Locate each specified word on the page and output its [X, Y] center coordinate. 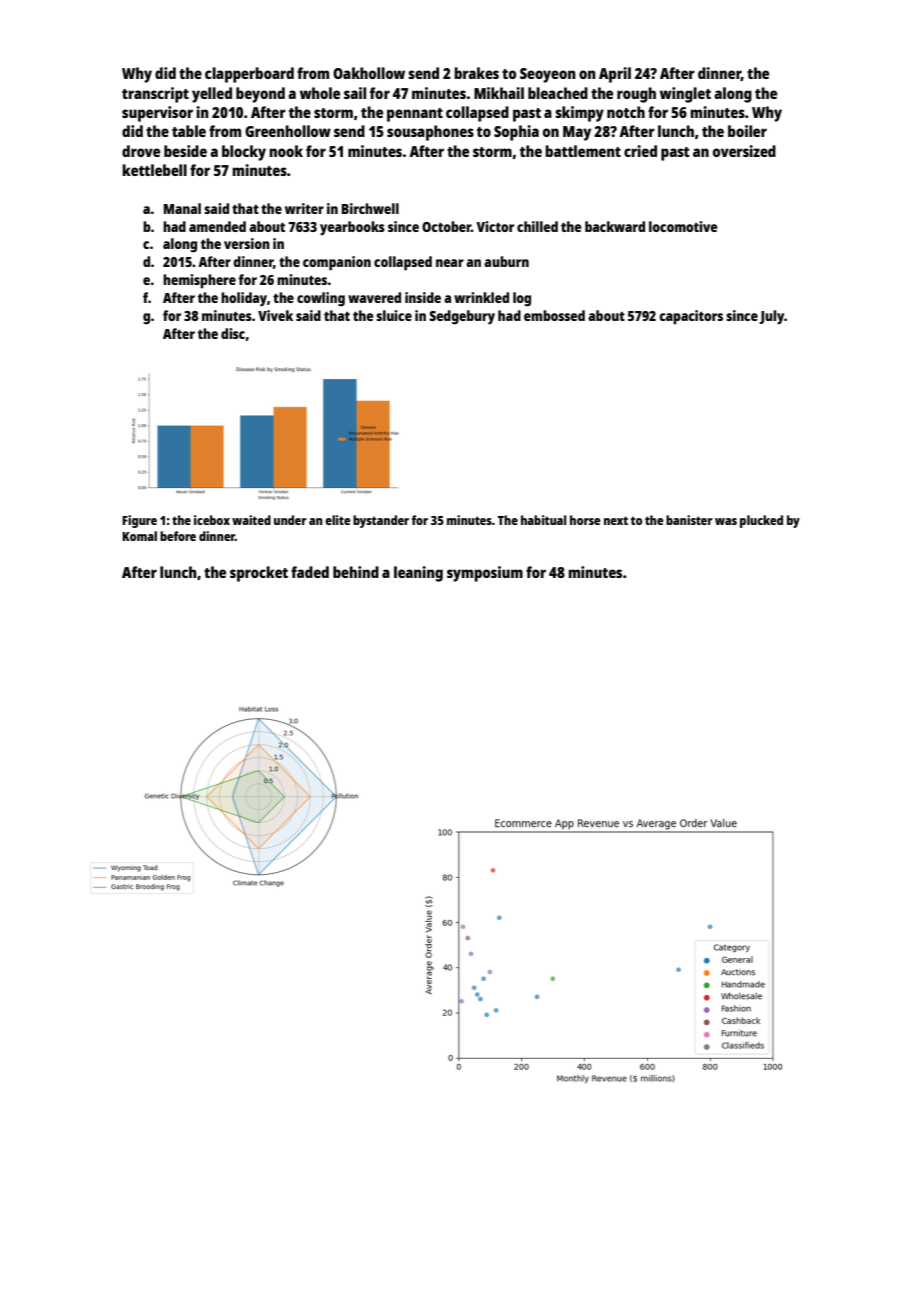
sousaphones [430, 133]
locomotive [683, 226]
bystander [381, 521]
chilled [537, 226]
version [247, 243]
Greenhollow [288, 131]
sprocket [259, 574]
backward [615, 226]
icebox [212, 520]
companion [337, 263]
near [450, 263]
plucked [761, 521]
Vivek [275, 315]
